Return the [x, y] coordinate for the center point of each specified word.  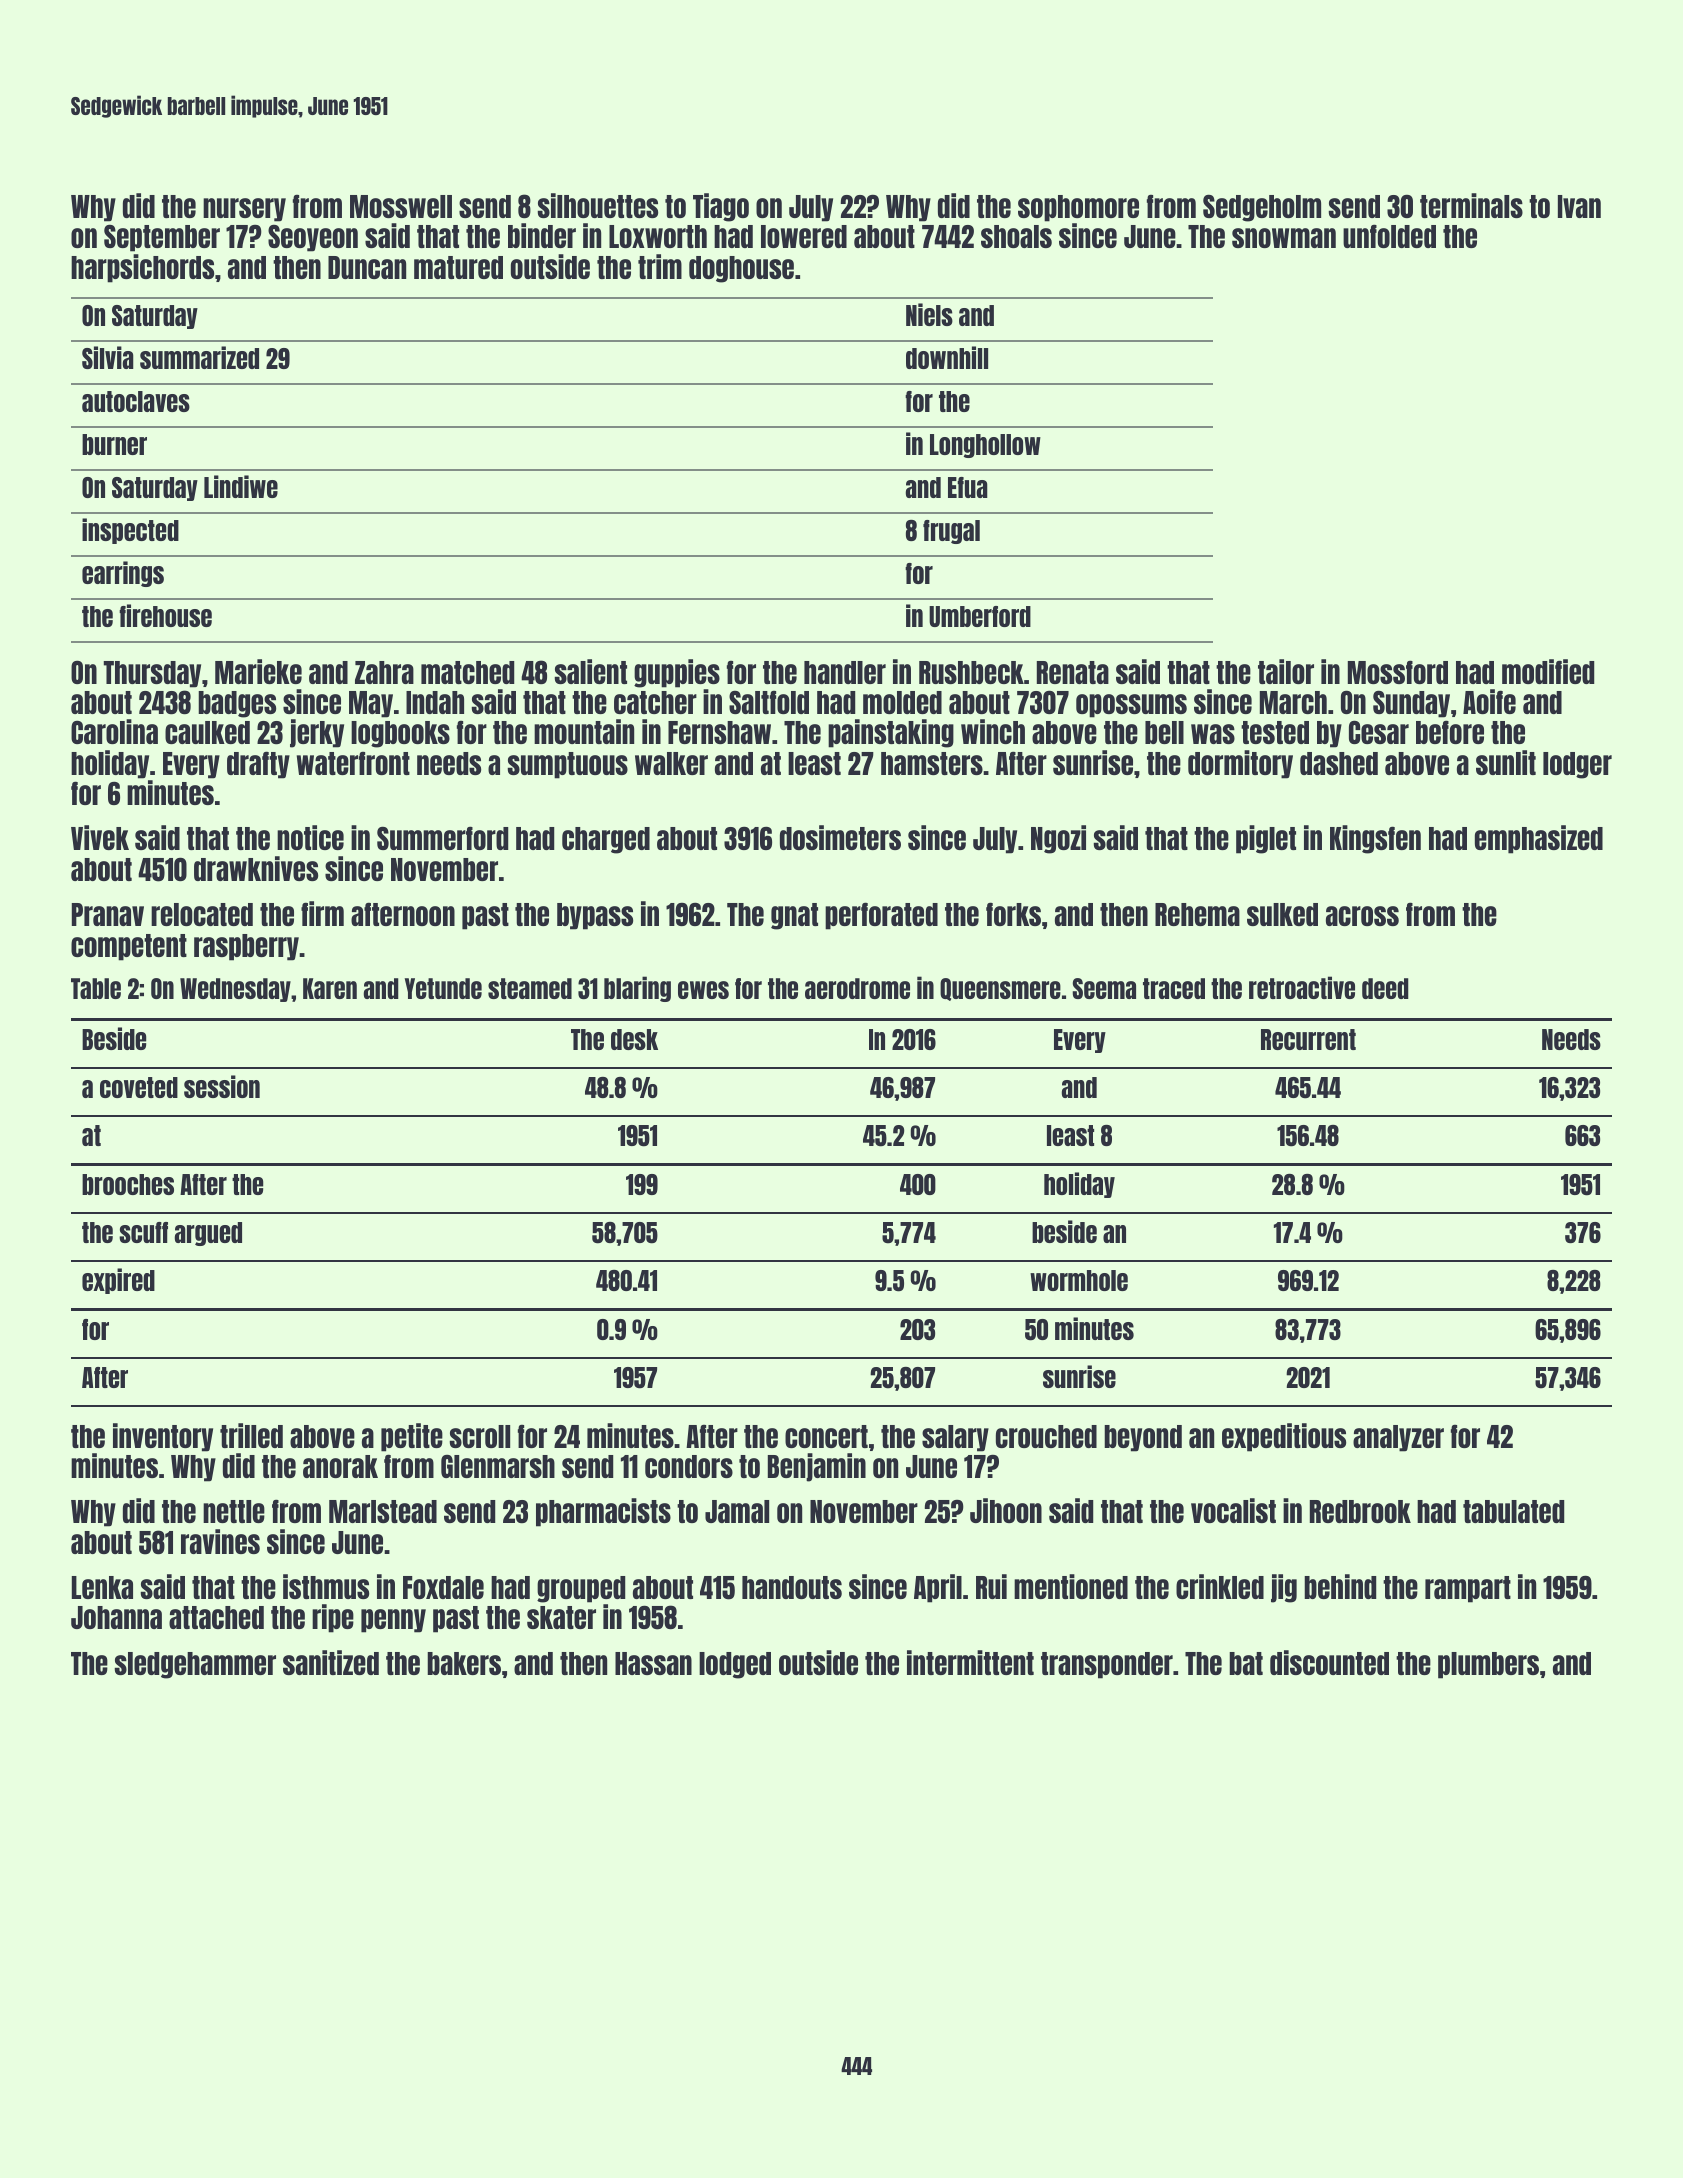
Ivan [1579, 206]
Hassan [653, 1663]
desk [634, 1039]
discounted [1329, 1662]
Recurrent [1308, 1039]
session [222, 1086]
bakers [464, 1663]
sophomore [1078, 208]
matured [458, 267]
